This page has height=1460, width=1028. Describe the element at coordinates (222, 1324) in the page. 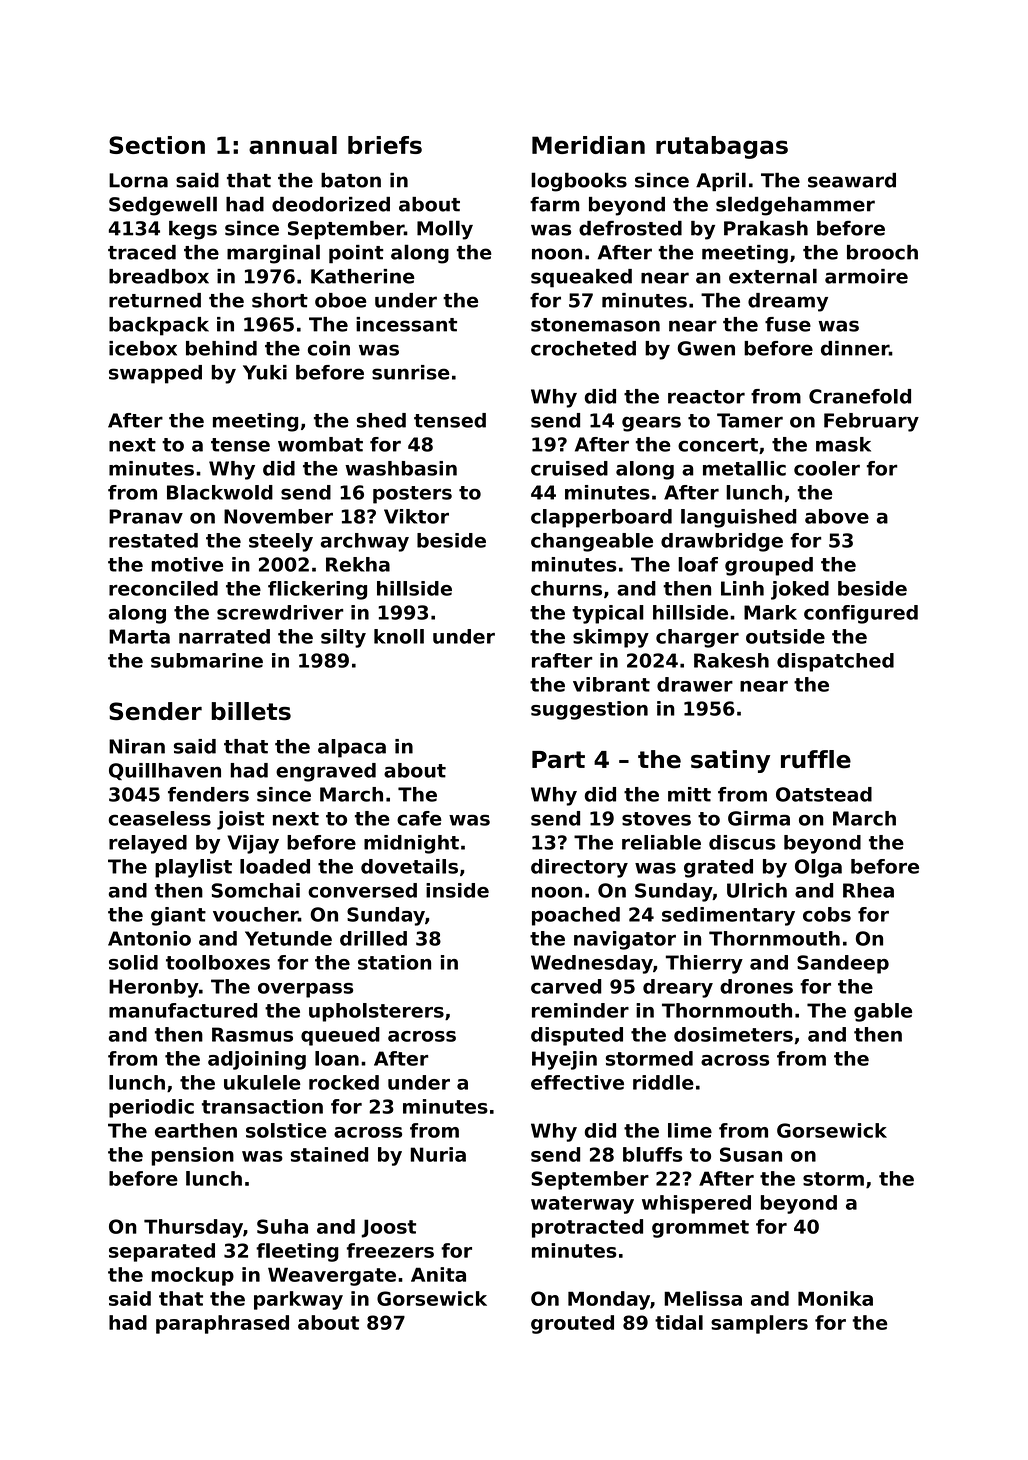

I see `paraphrased` at that location.
